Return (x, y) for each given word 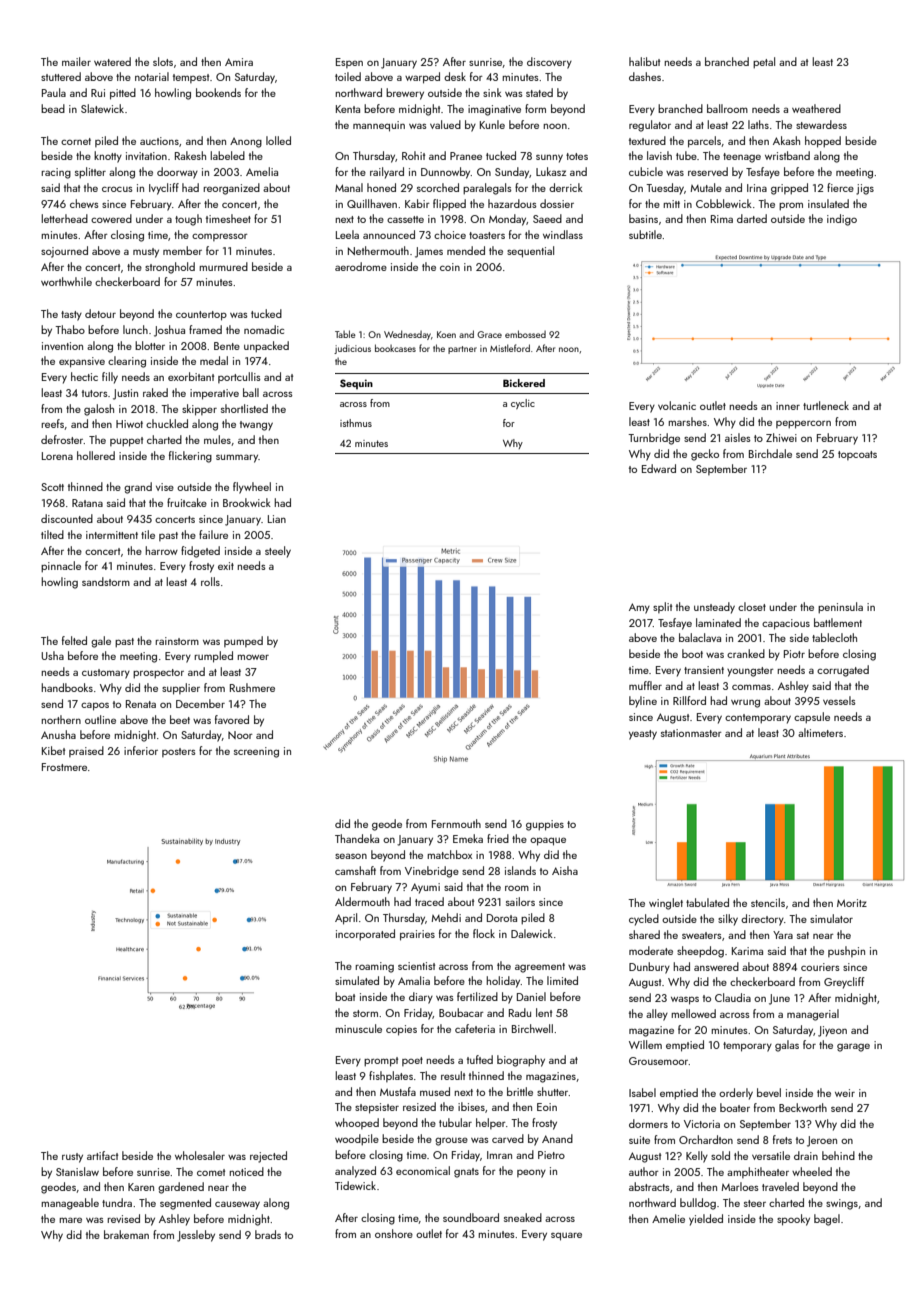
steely (278, 552)
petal (764, 63)
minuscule (358, 1028)
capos (95, 706)
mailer (76, 61)
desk (455, 76)
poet (412, 1061)
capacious (786, 624)
